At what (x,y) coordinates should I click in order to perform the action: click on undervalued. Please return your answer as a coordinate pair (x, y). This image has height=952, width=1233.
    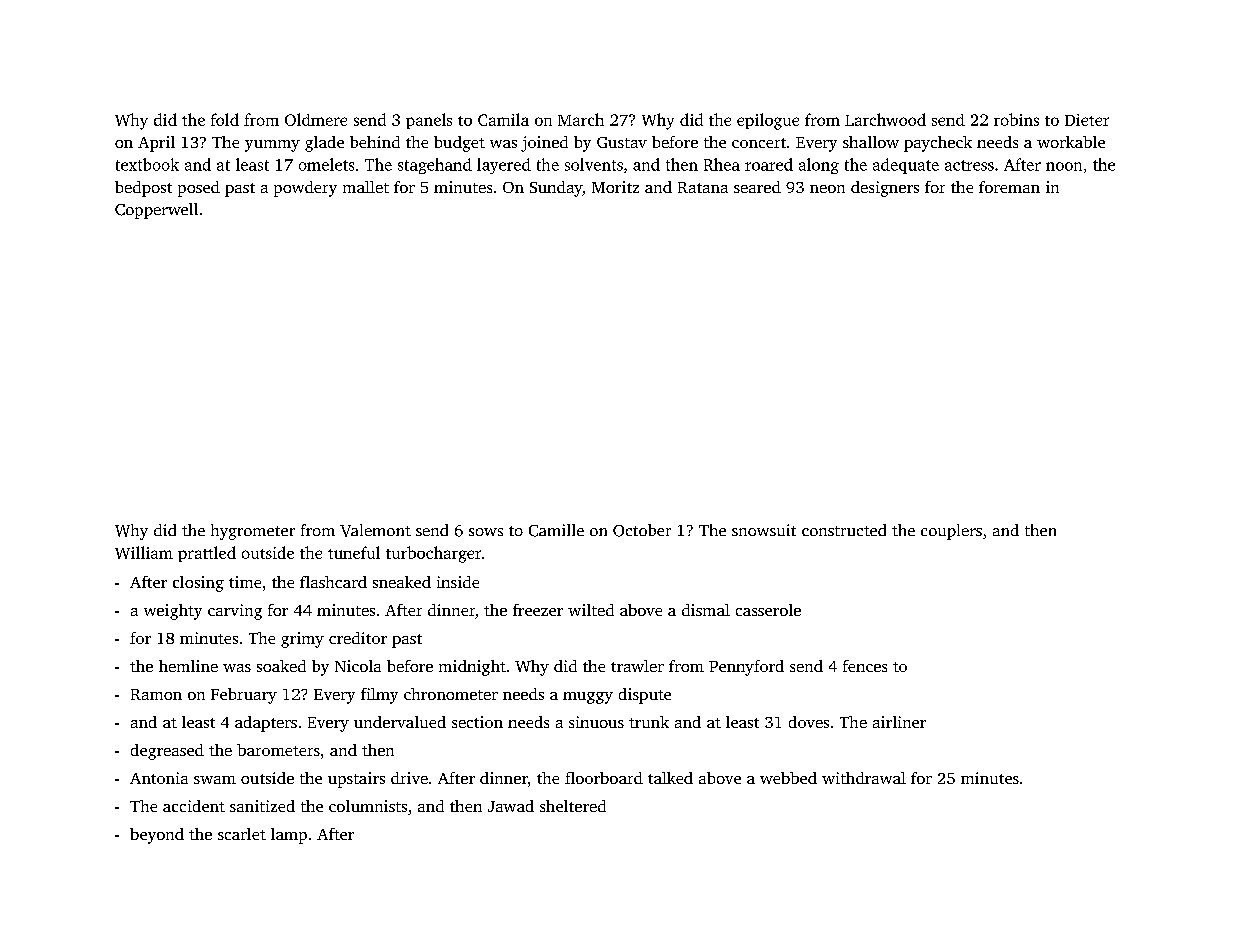
    Looking at the image, I should click on (400, 722).
